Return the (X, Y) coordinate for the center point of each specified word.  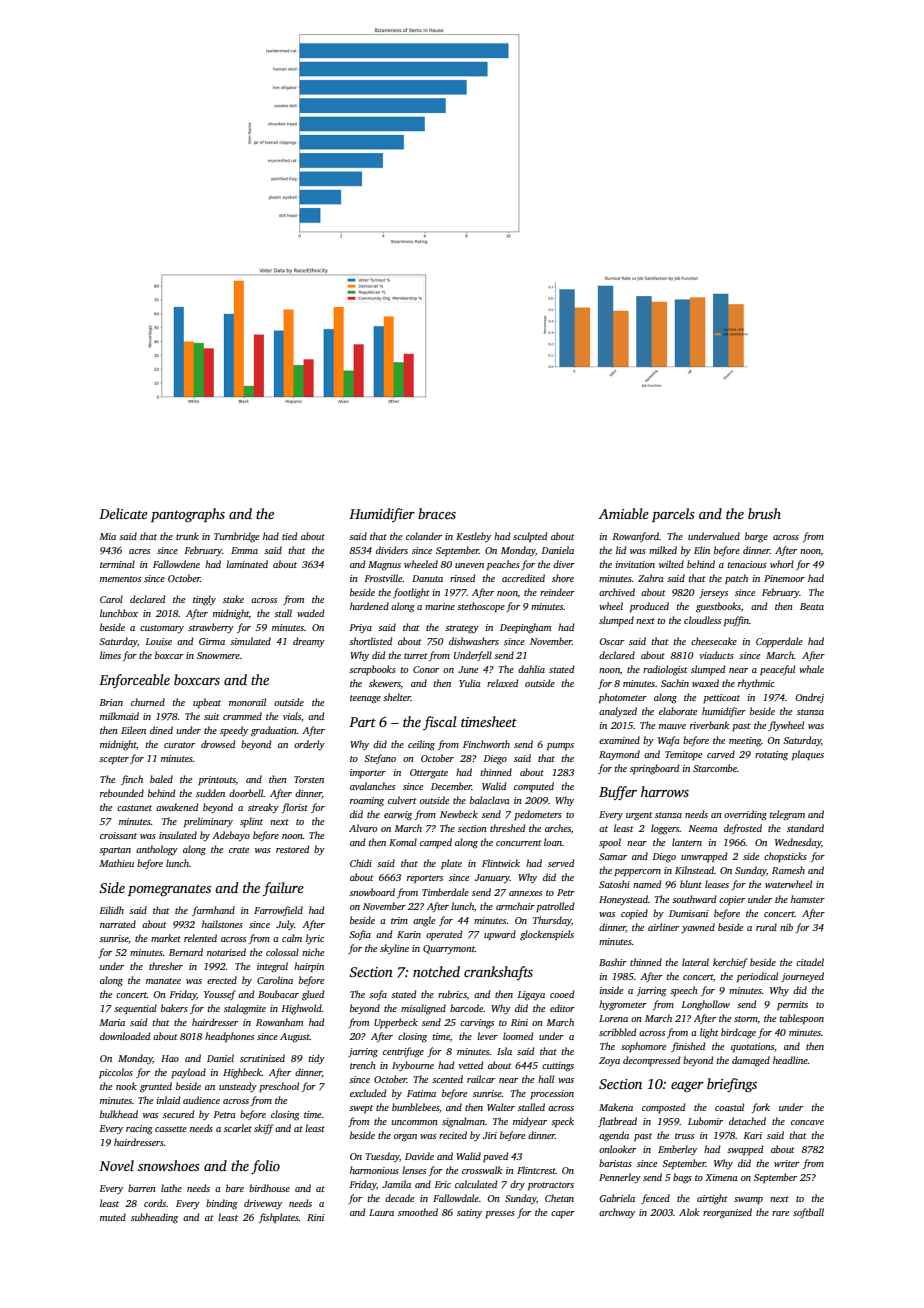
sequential (135, 1009)
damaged (751, 1061)
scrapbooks (372, 670)
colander (424, 536)
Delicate (123, 513)
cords (155, 1203)
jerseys (713, 593)
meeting (745, 742)
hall (546, 1079)
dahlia (531, 669)
